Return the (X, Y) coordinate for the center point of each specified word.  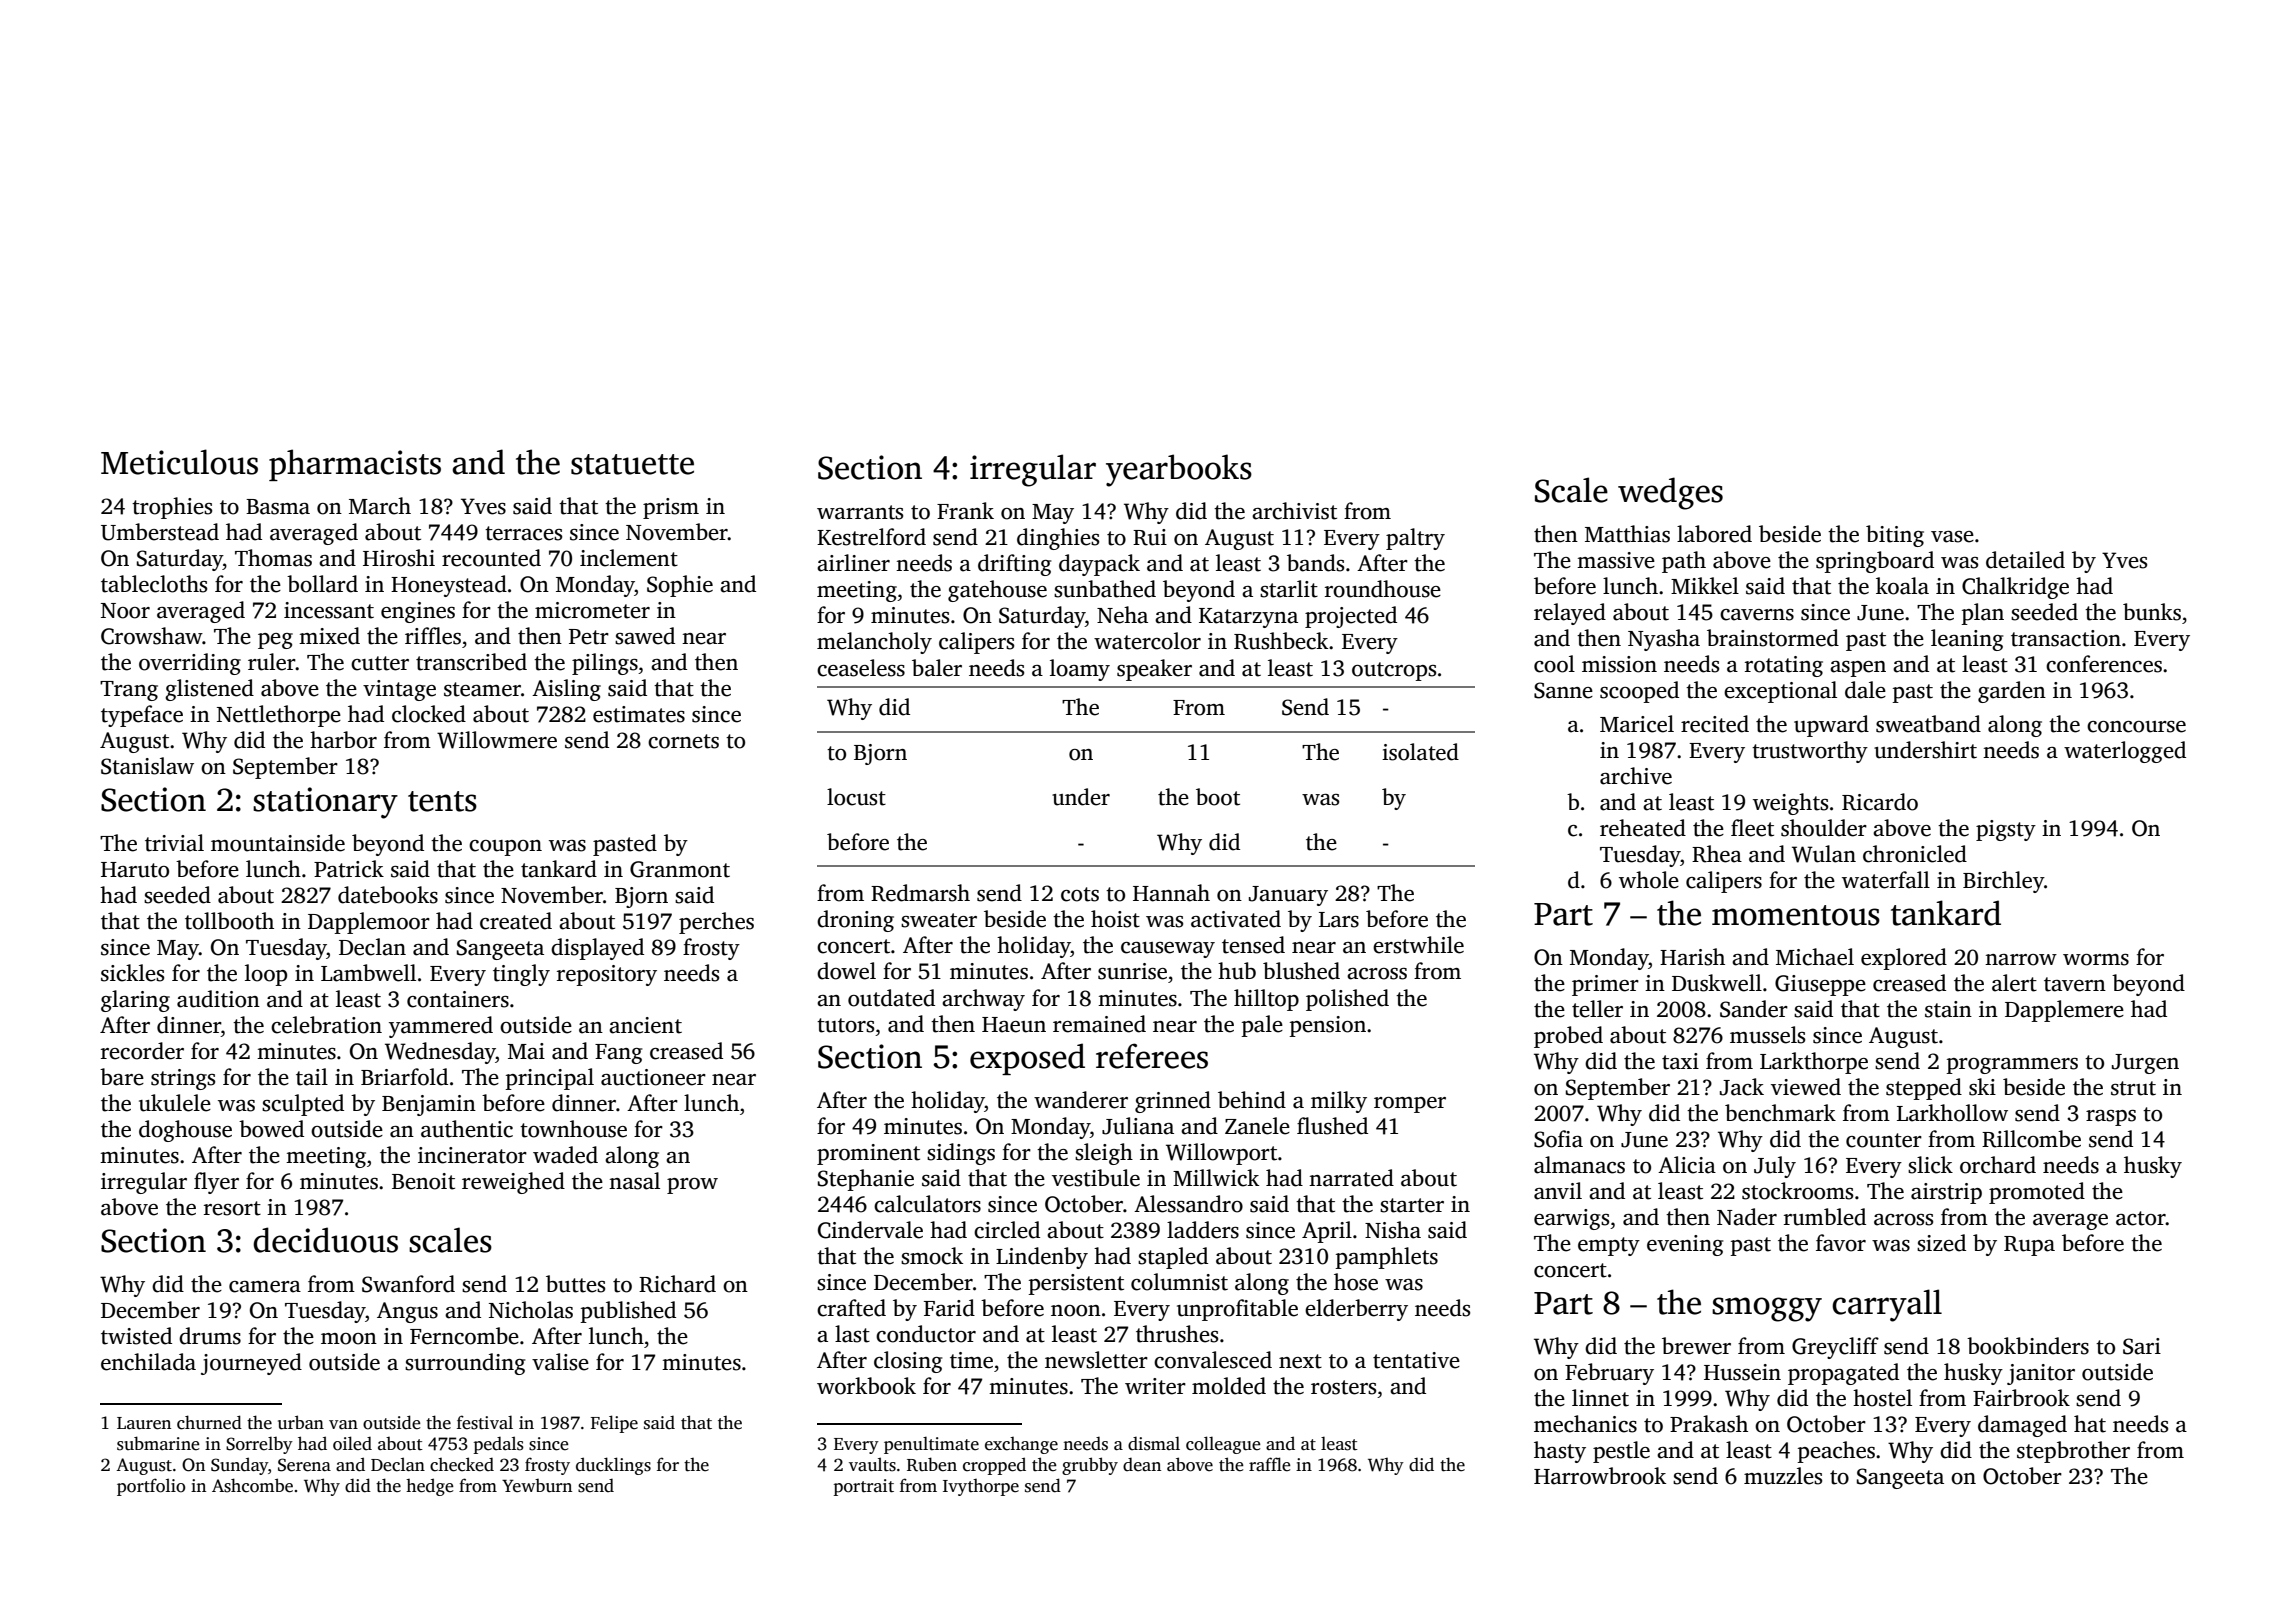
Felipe (614, 1424)
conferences (2104, 664)
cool (1554, 664)
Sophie (680, 586)
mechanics (1585, 1424)
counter (1884, 1140)
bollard (322, 584)
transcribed (471, 662)
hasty (1560, 1452)
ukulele (175, 1103)
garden (2012, 692)
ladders (1203, 1230)
